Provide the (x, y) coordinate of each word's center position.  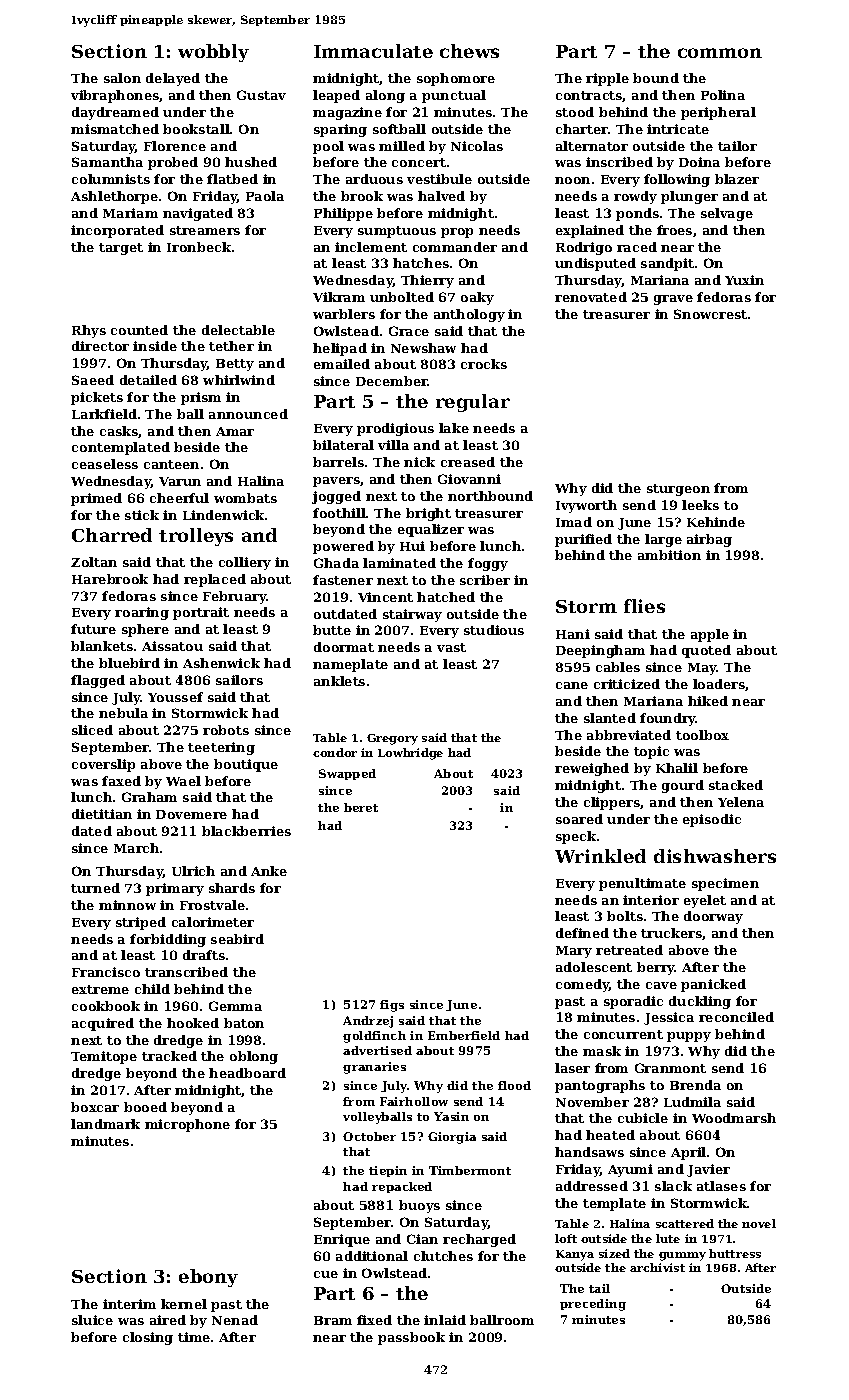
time (194, 1337)
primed (96, 499)
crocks (484, 364)
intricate (678, 129)
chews (469, 51)
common (720, 53)
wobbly (213, 53)
